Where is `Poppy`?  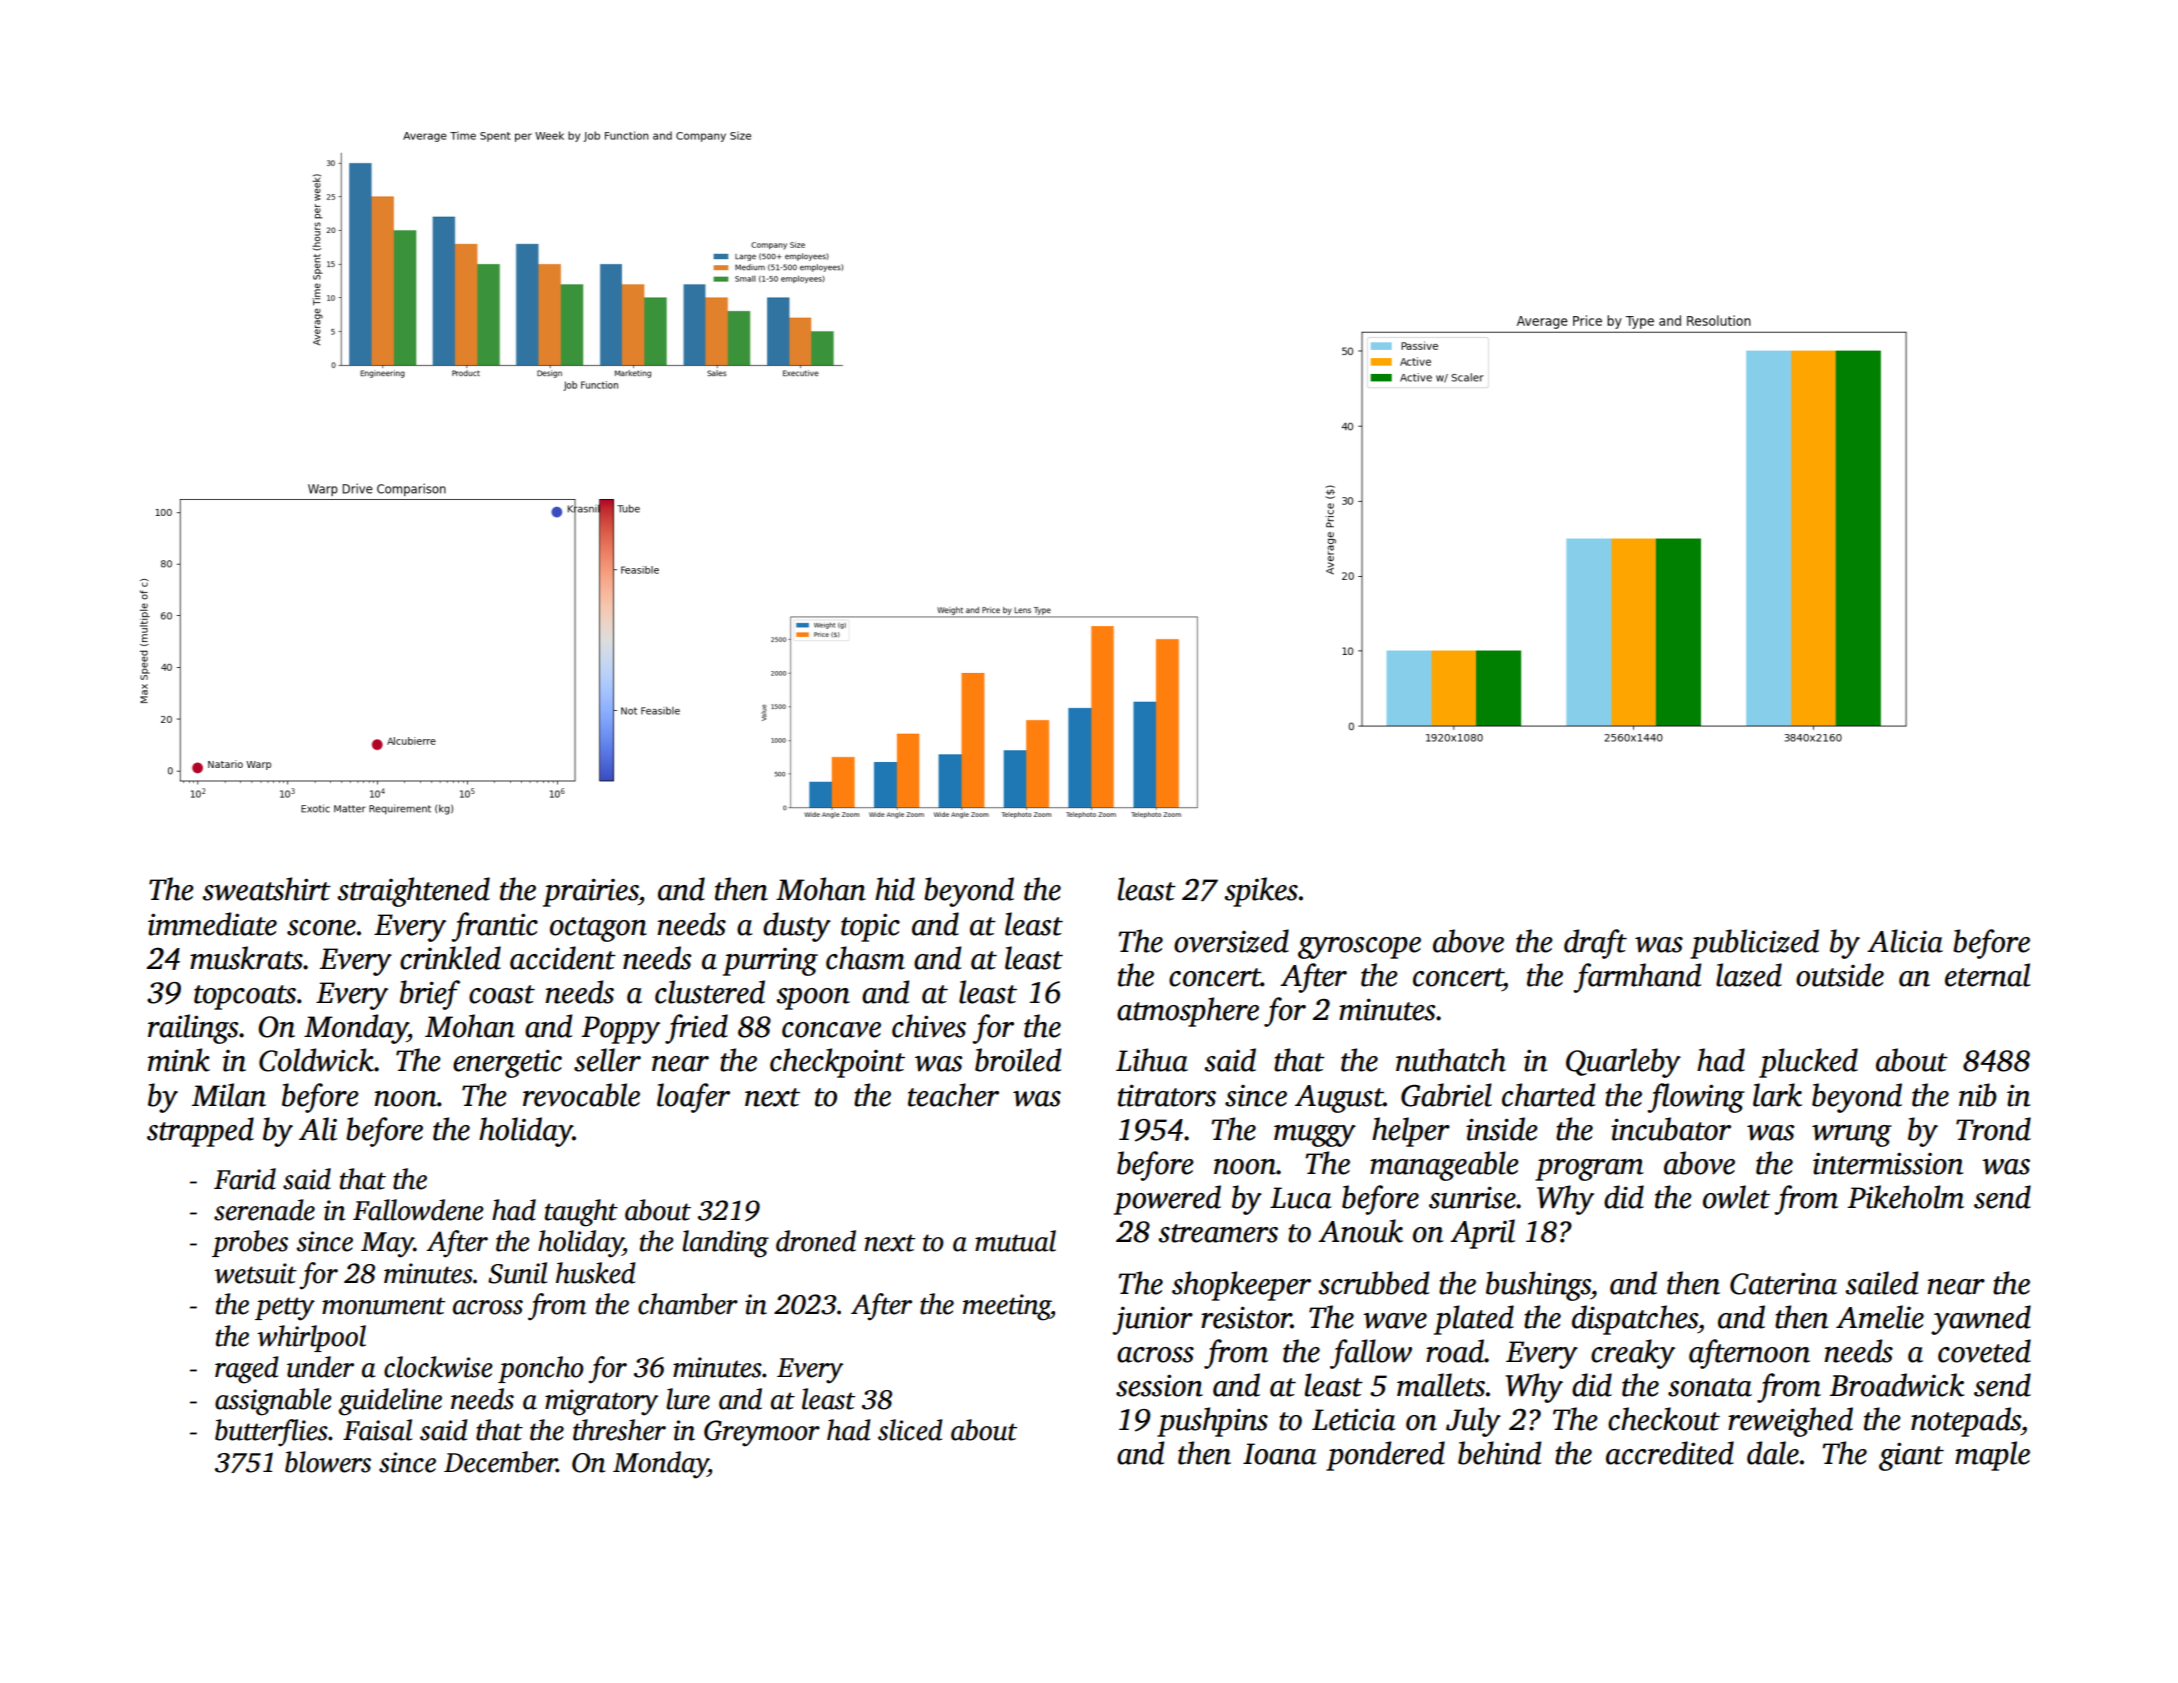
Poppy is located at coordinates (620, 1030).
